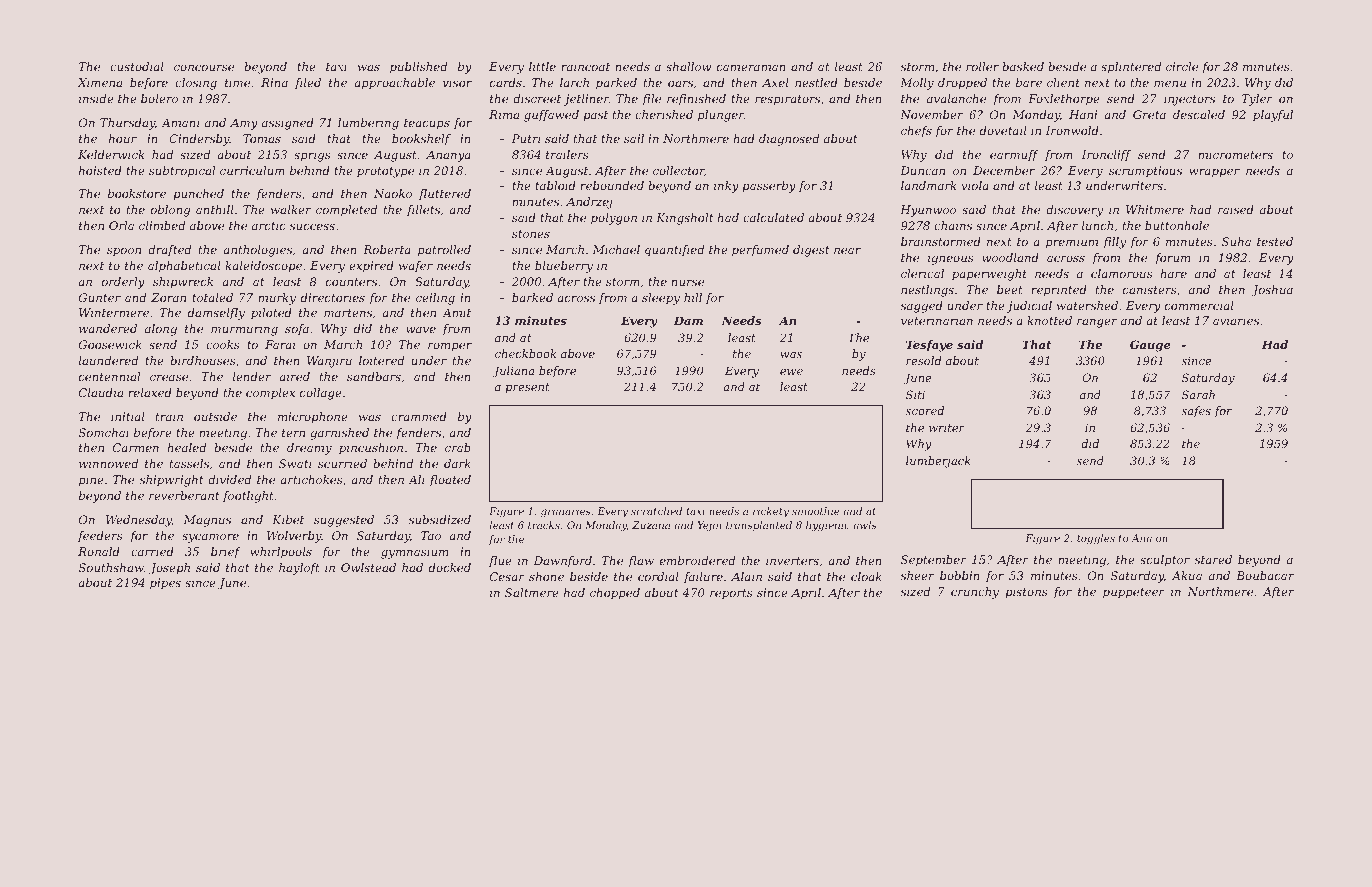  What do you see at coordinates (189, 463) in the screenshot?
I see `tassels` at bounding box center [189, 463].
